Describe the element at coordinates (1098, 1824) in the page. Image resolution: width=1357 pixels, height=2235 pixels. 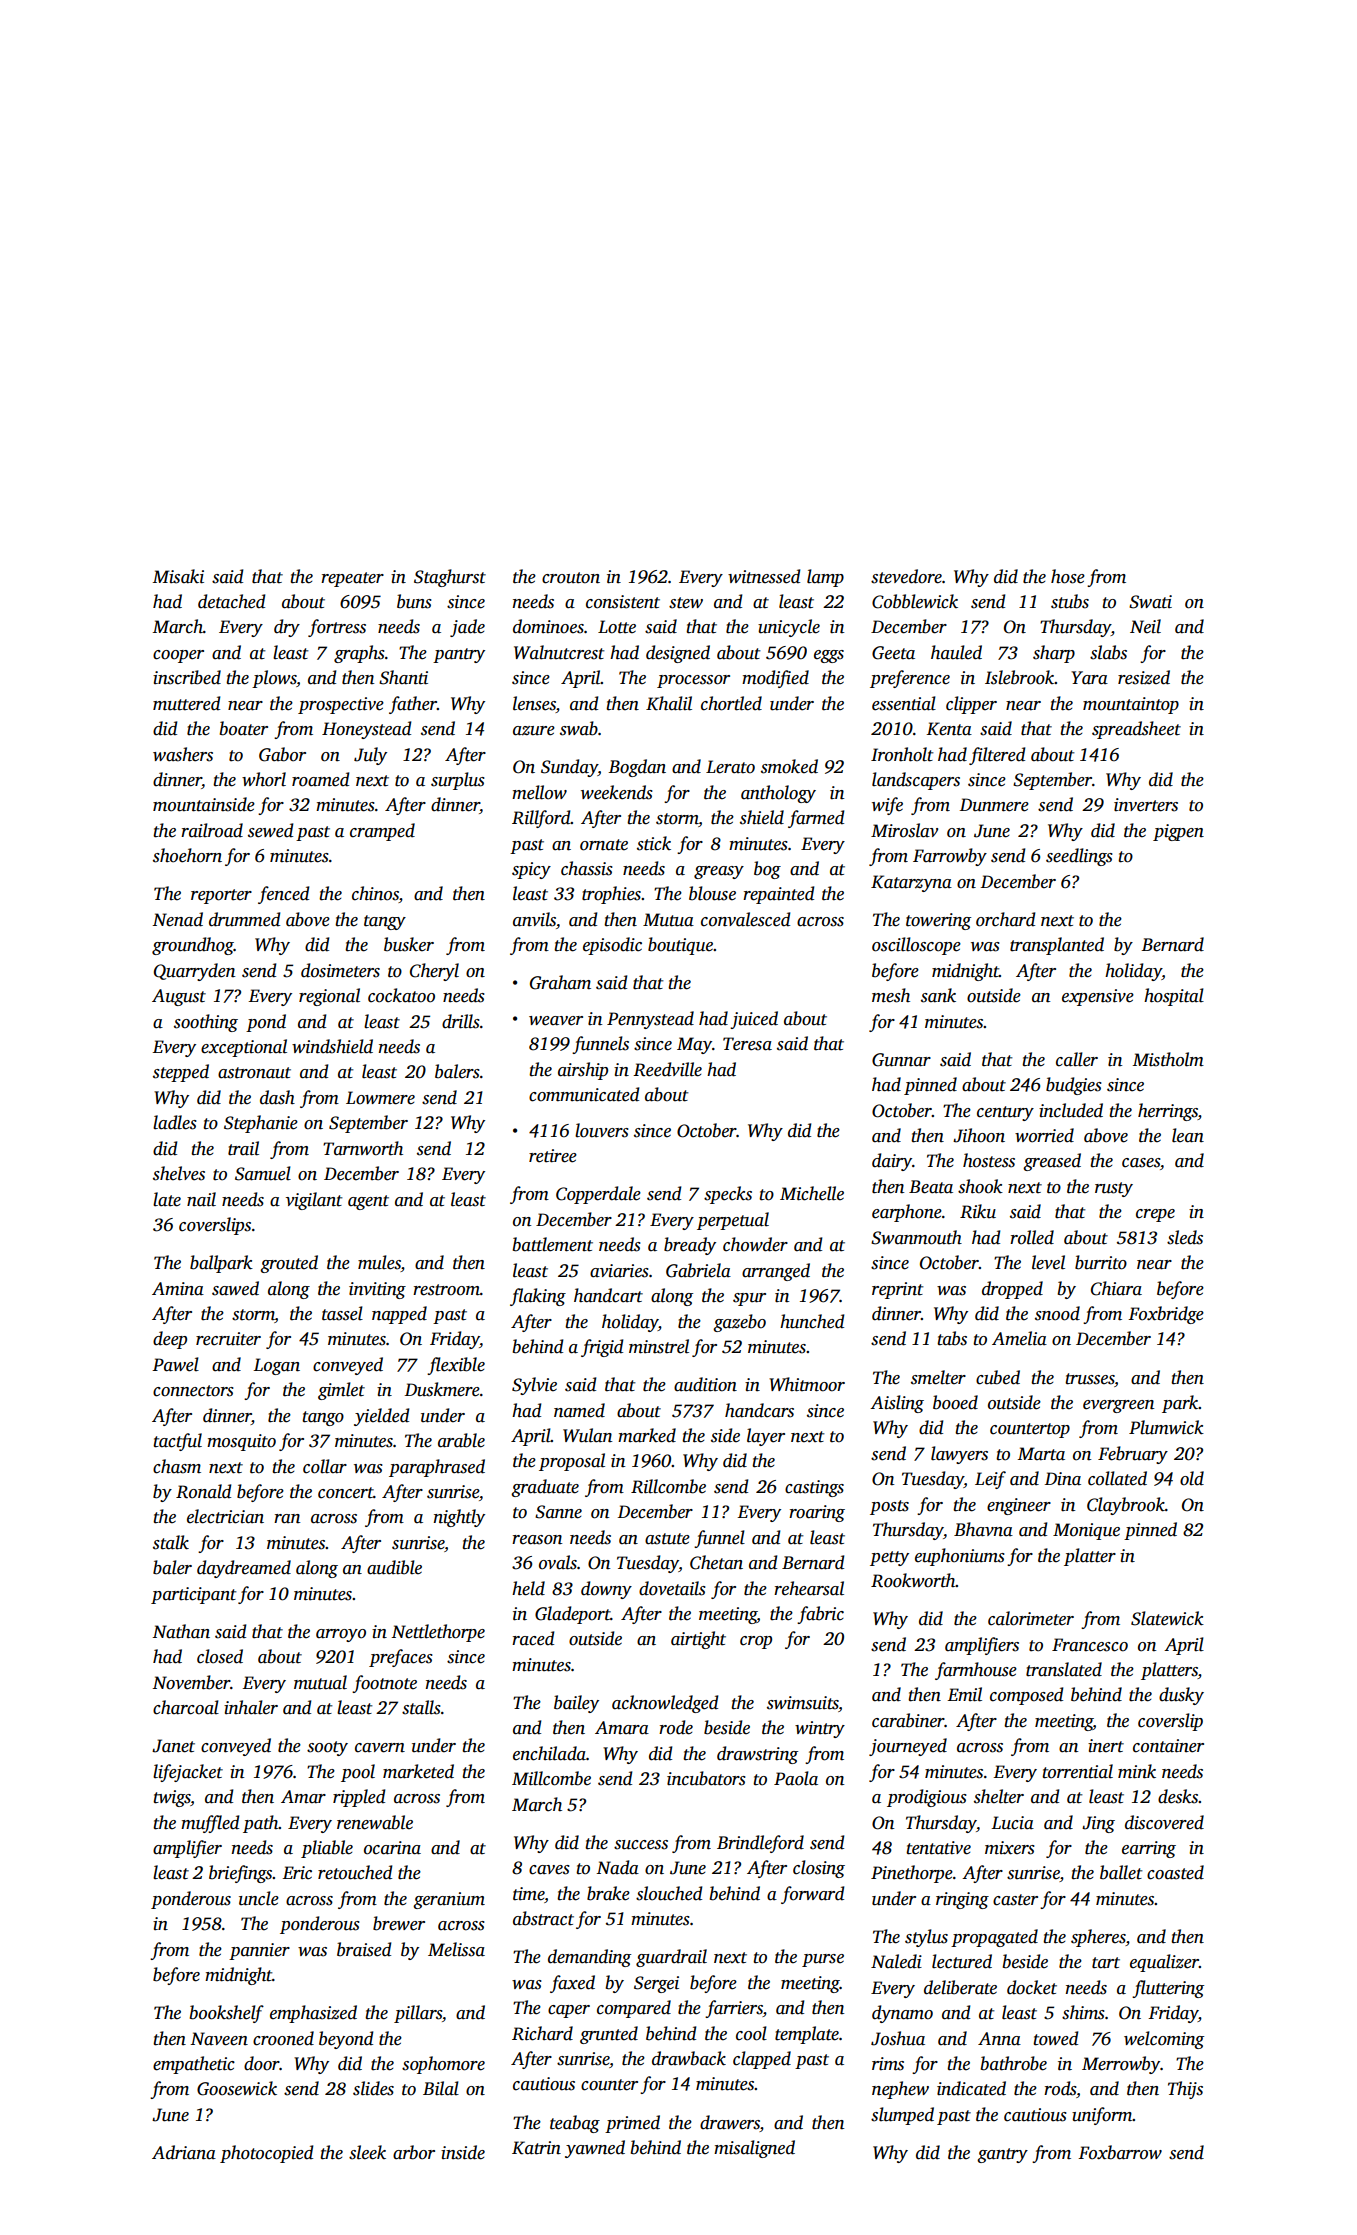
I see `Jing` at that location.
